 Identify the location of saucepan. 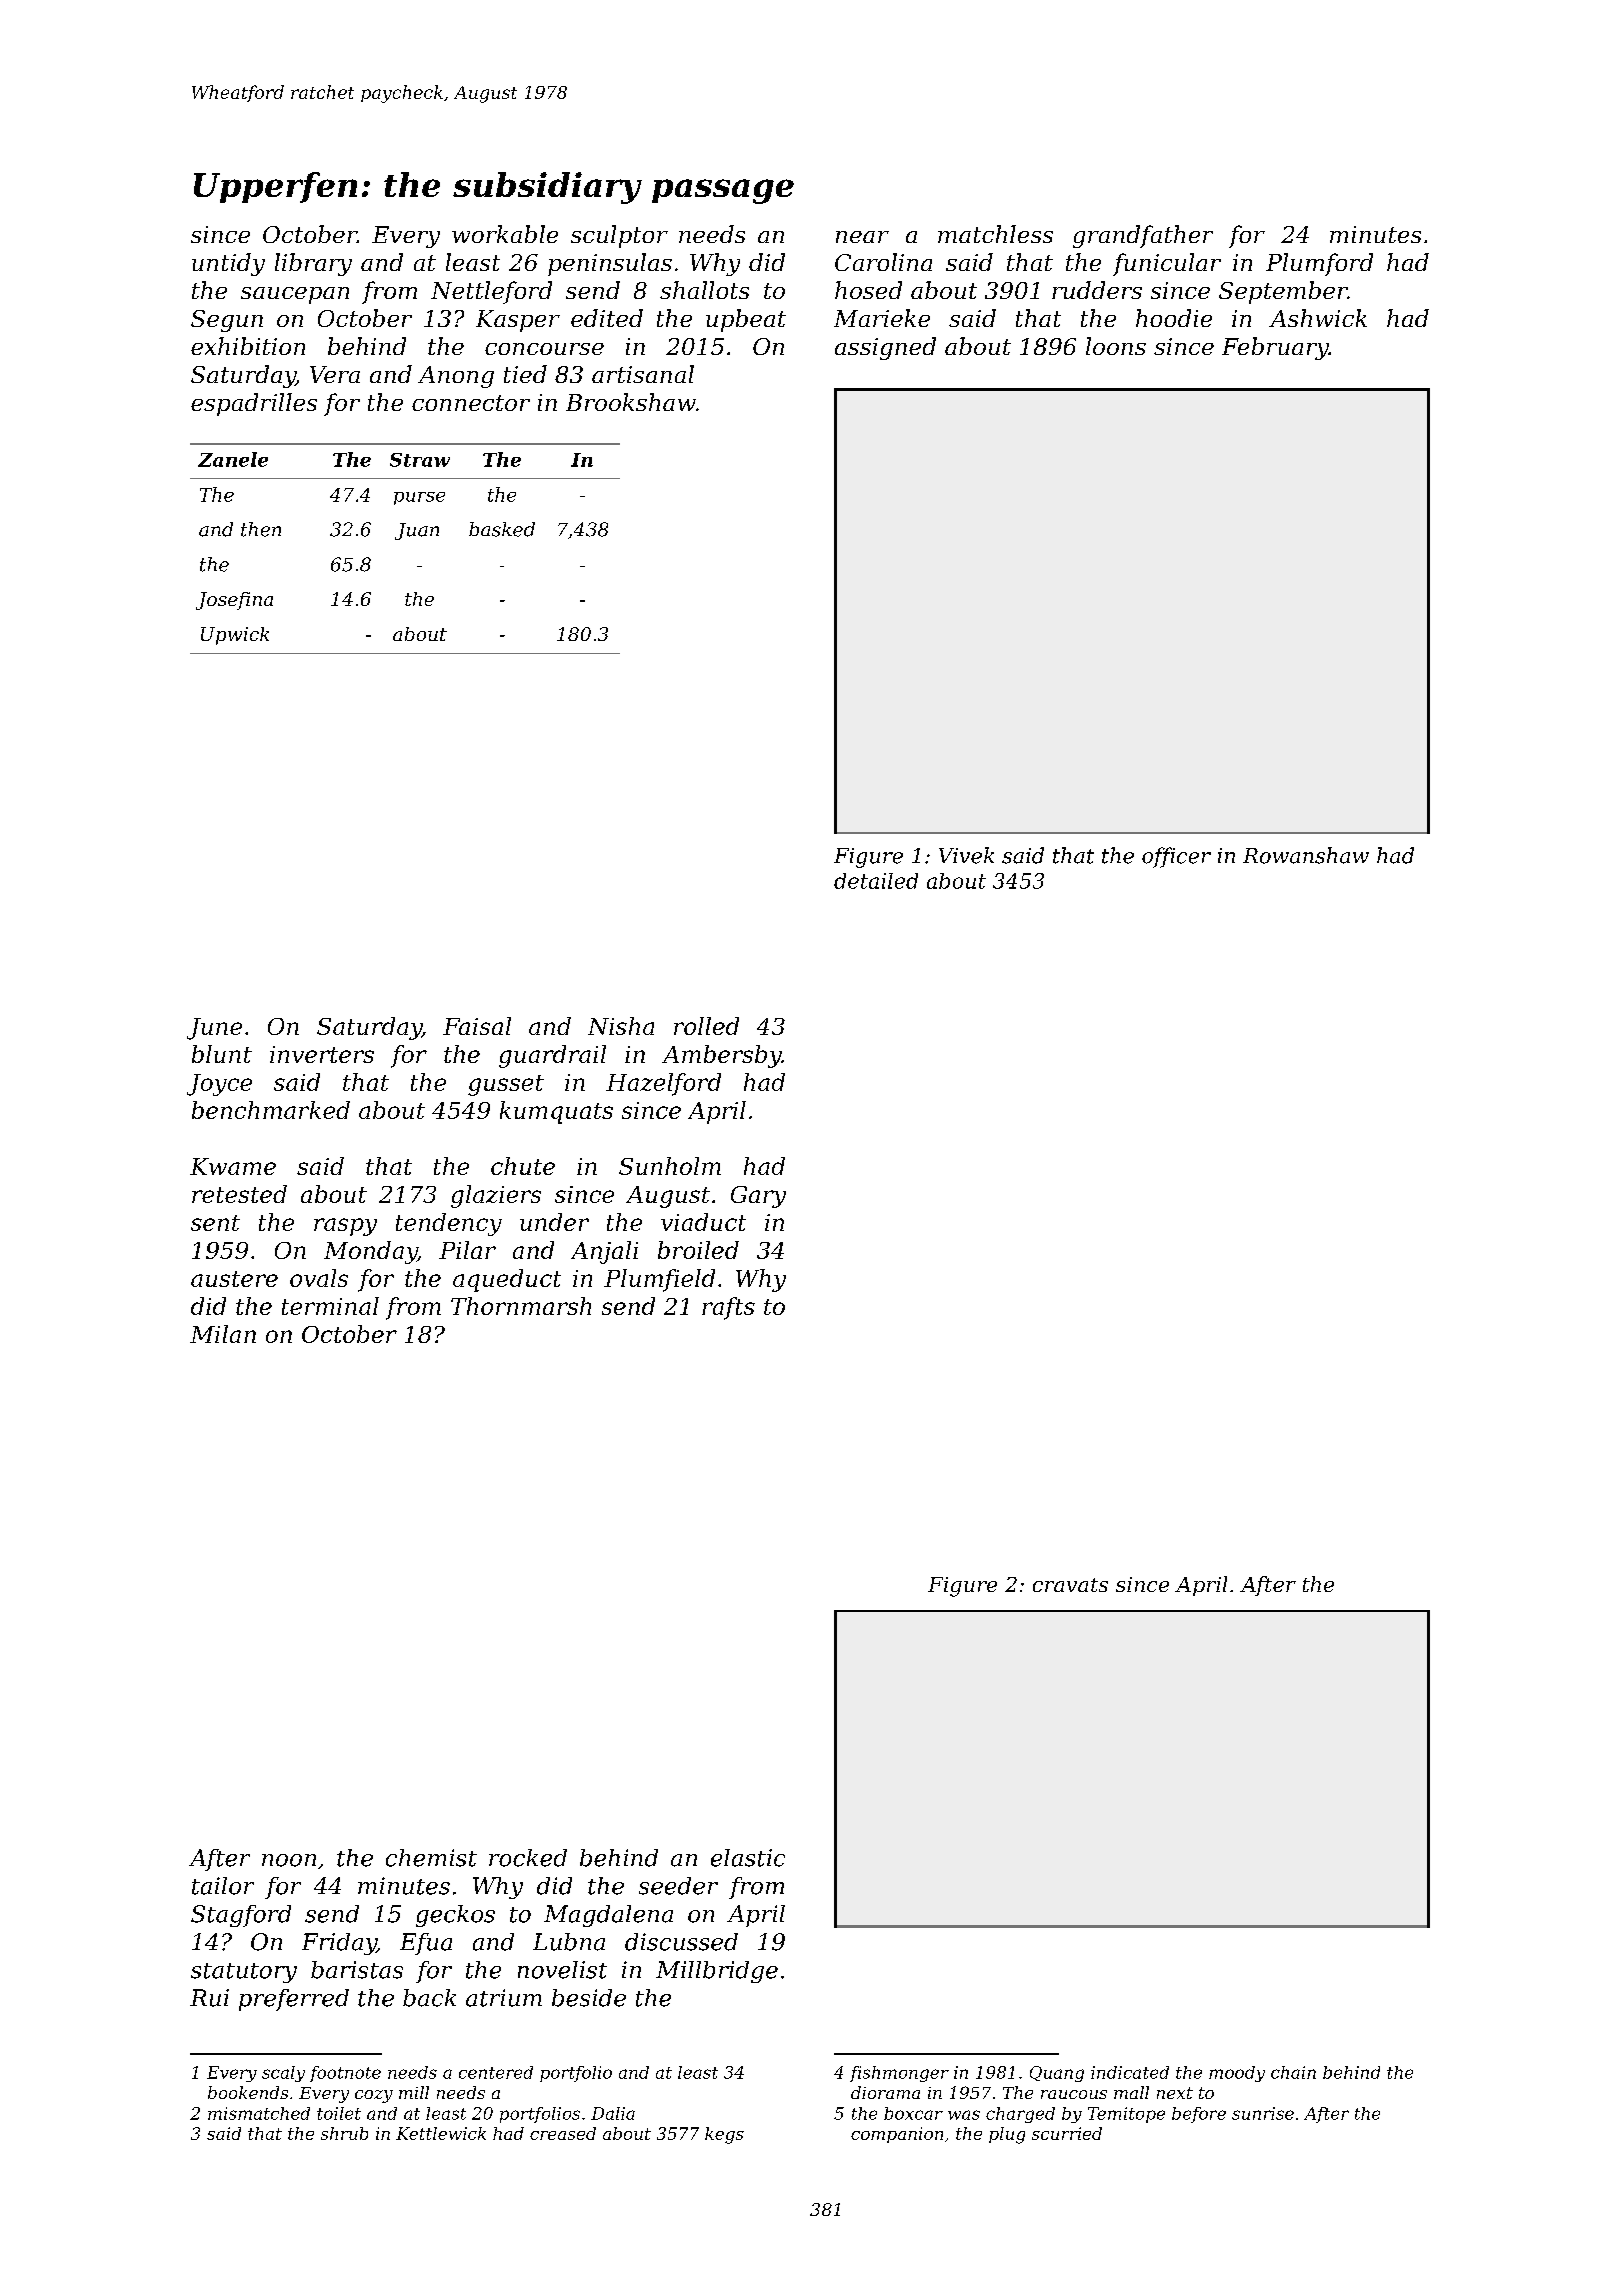
(295, 295).
